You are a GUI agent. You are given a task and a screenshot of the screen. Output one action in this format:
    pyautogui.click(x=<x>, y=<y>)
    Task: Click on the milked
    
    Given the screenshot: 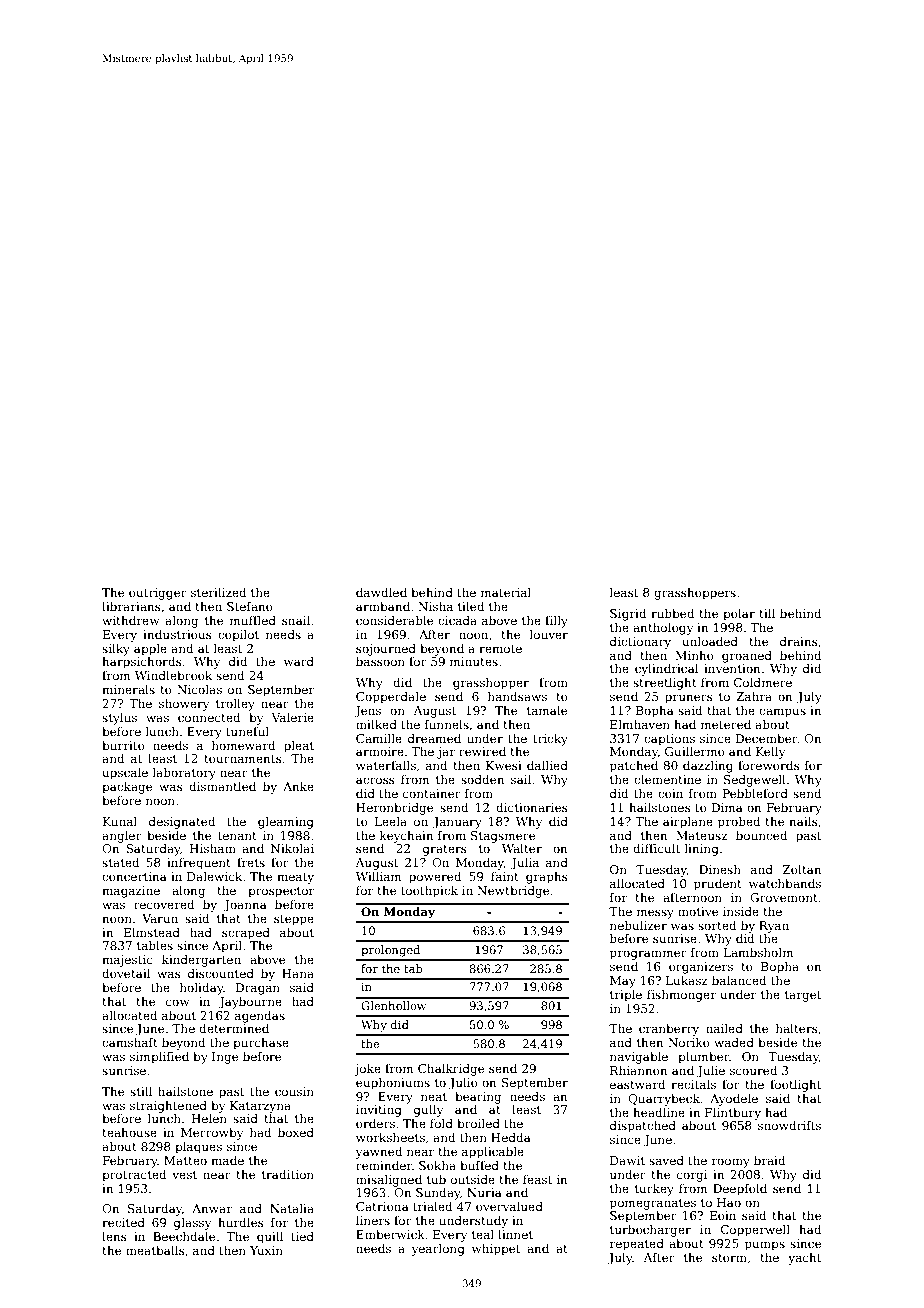 What is the action you would take?
    pyautogui.click(x=376, y=724)
